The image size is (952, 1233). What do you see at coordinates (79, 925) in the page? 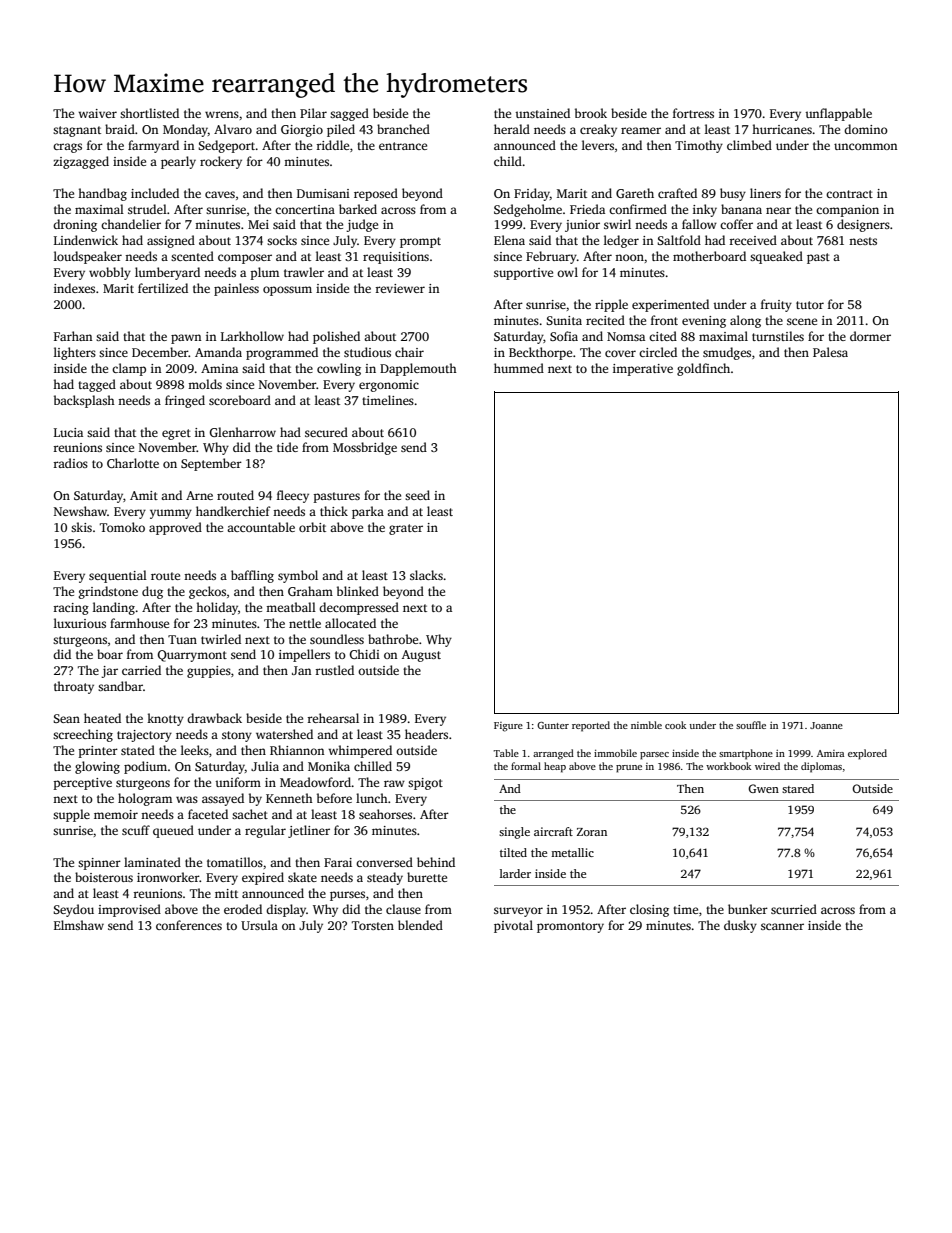
I see `Elmshaw` at bounding box center [79, 925].
